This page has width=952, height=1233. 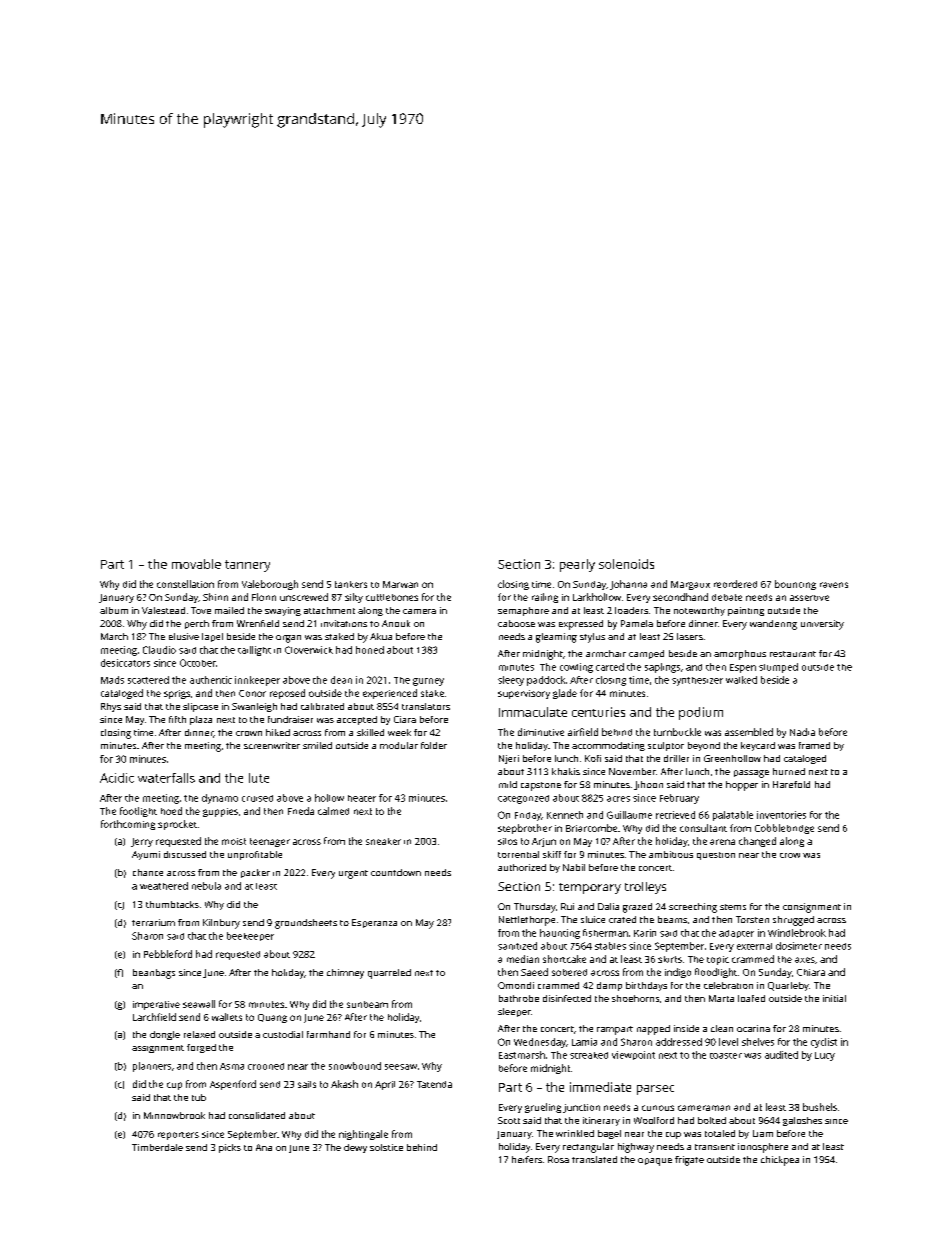 What do you see at coordinates (264, 1147) in the page?
I see `Ana` at bounding box center [264, 1147].
